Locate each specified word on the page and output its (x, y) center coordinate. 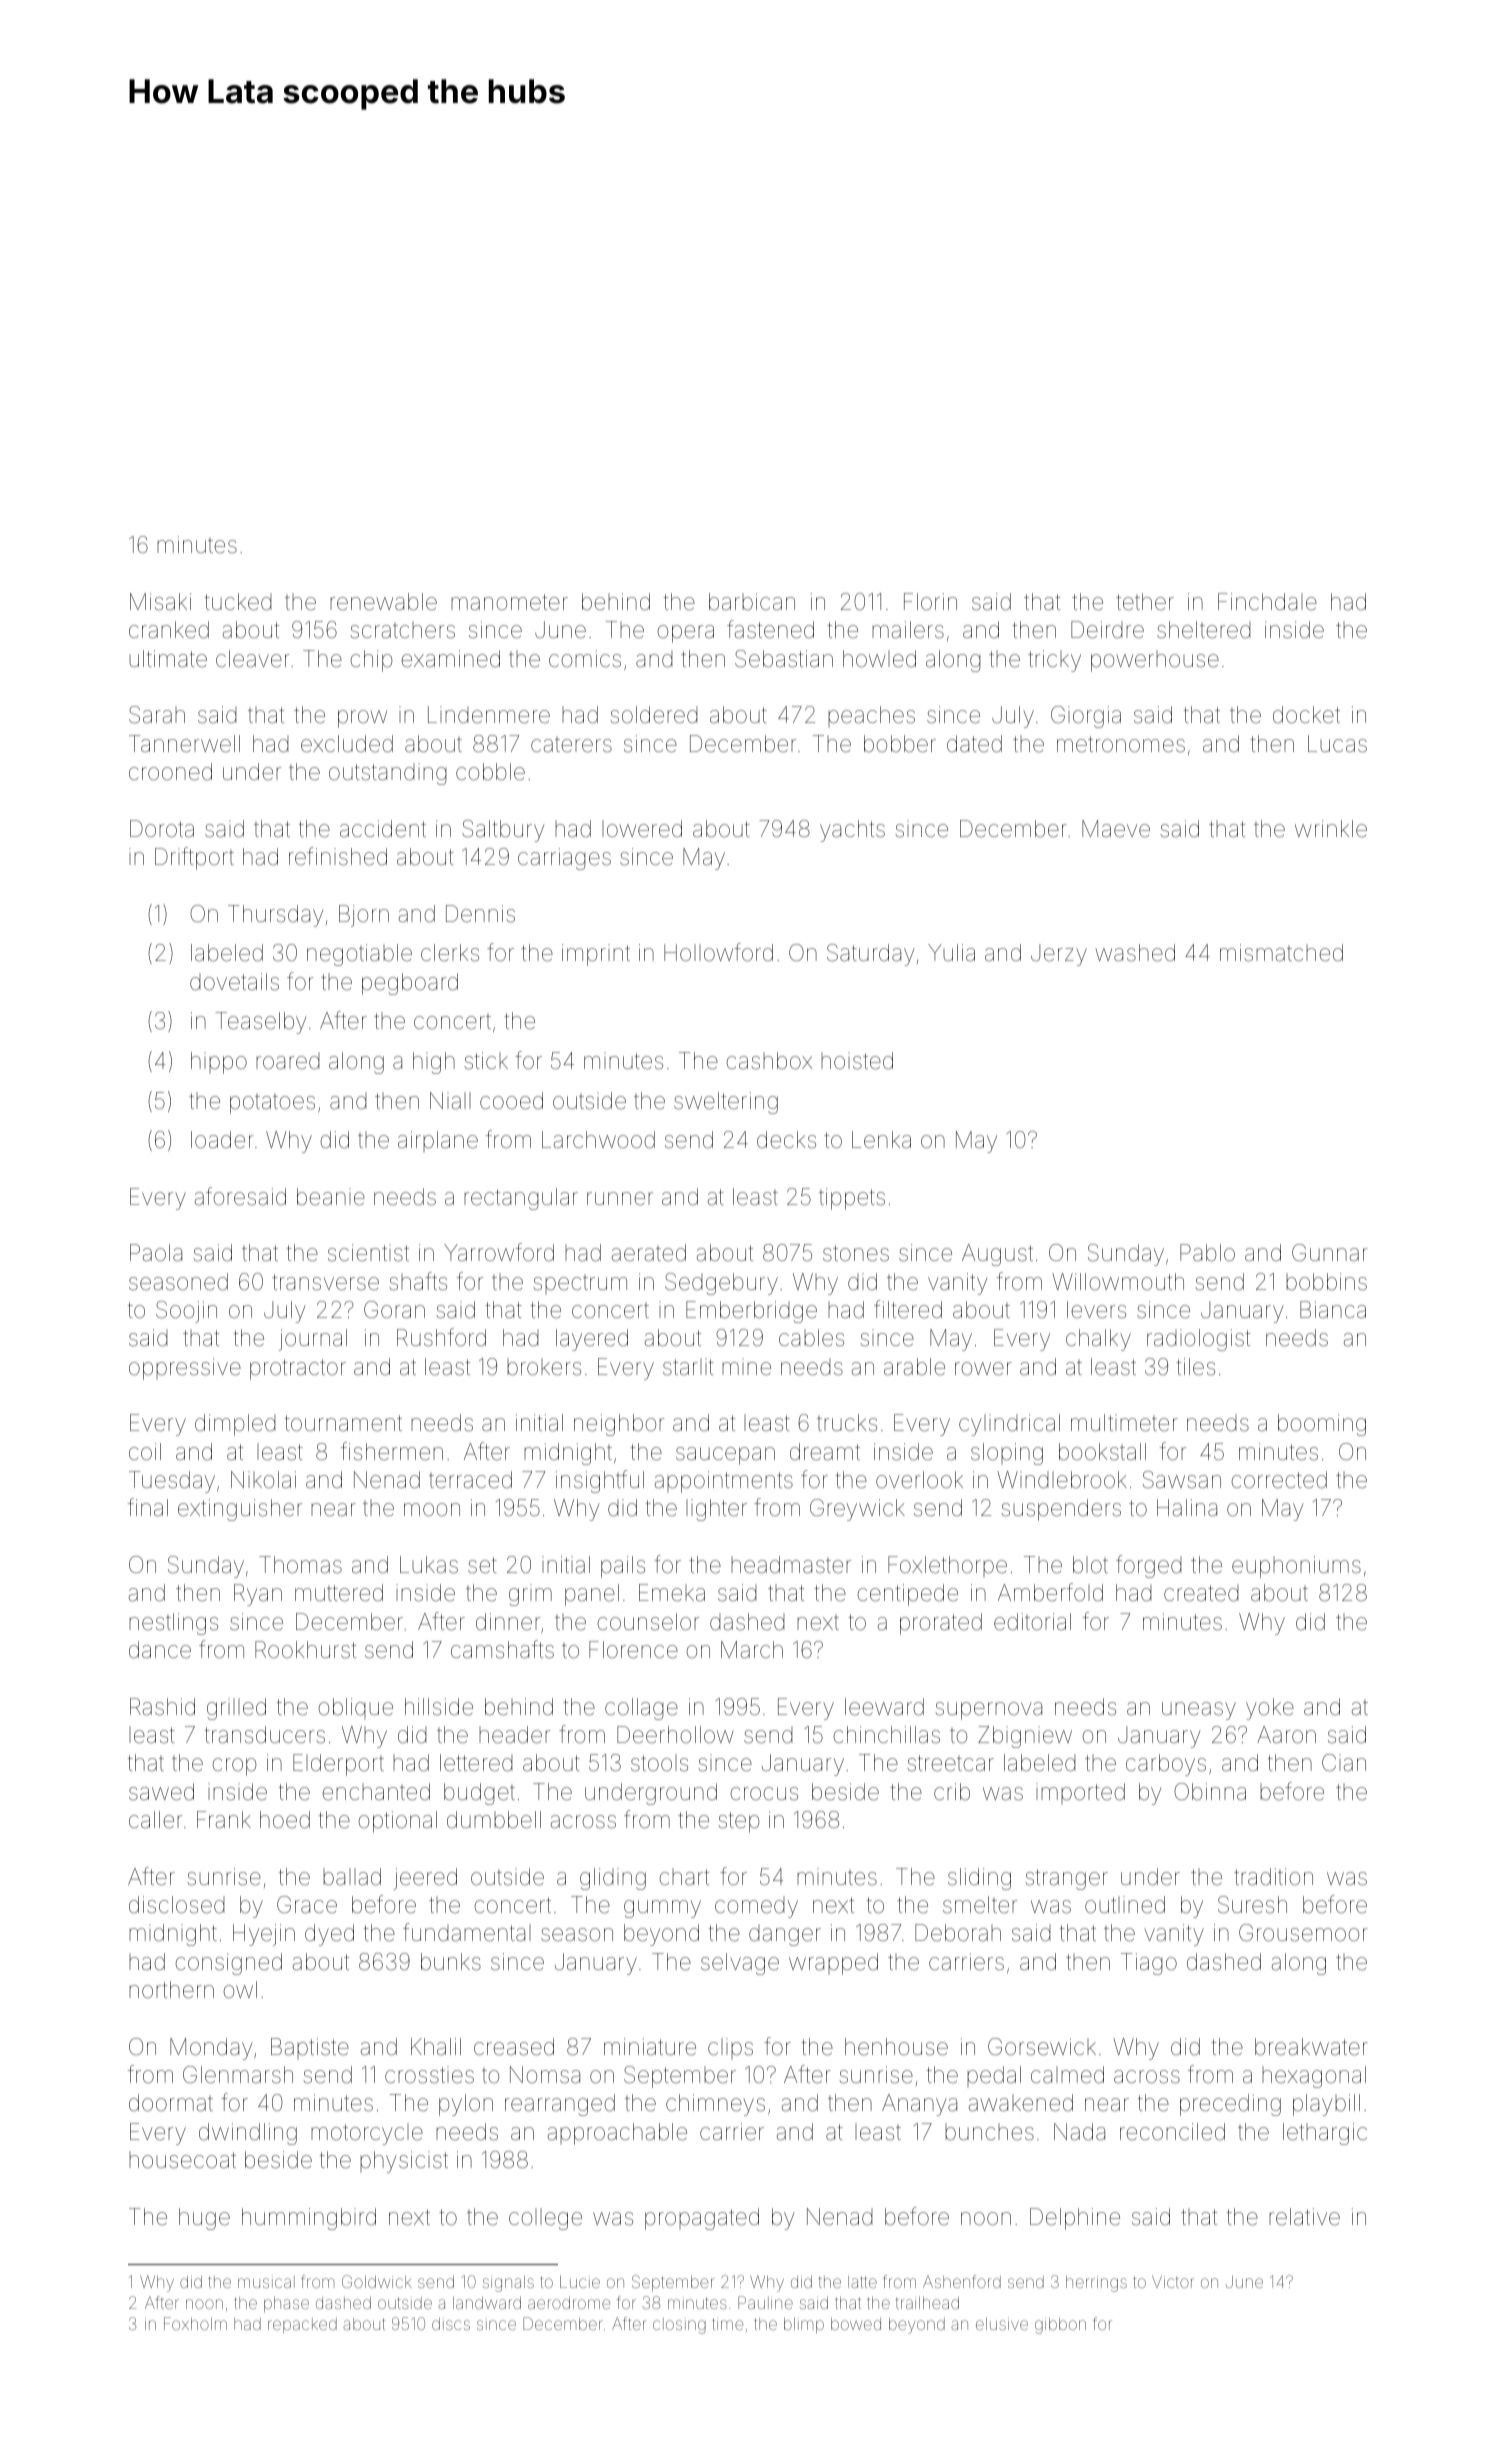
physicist (404, 2162)
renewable (383, 602)
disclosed (177, 1905)
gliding (613, 1879)
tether (1145, 602)
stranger (1066, 1879)
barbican (752, 602)
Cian (1344, 1763)
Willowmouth (1118, 1281)
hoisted (857, 1061)
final (148, 1507)
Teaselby (261, 1023)
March (752, 1650)
